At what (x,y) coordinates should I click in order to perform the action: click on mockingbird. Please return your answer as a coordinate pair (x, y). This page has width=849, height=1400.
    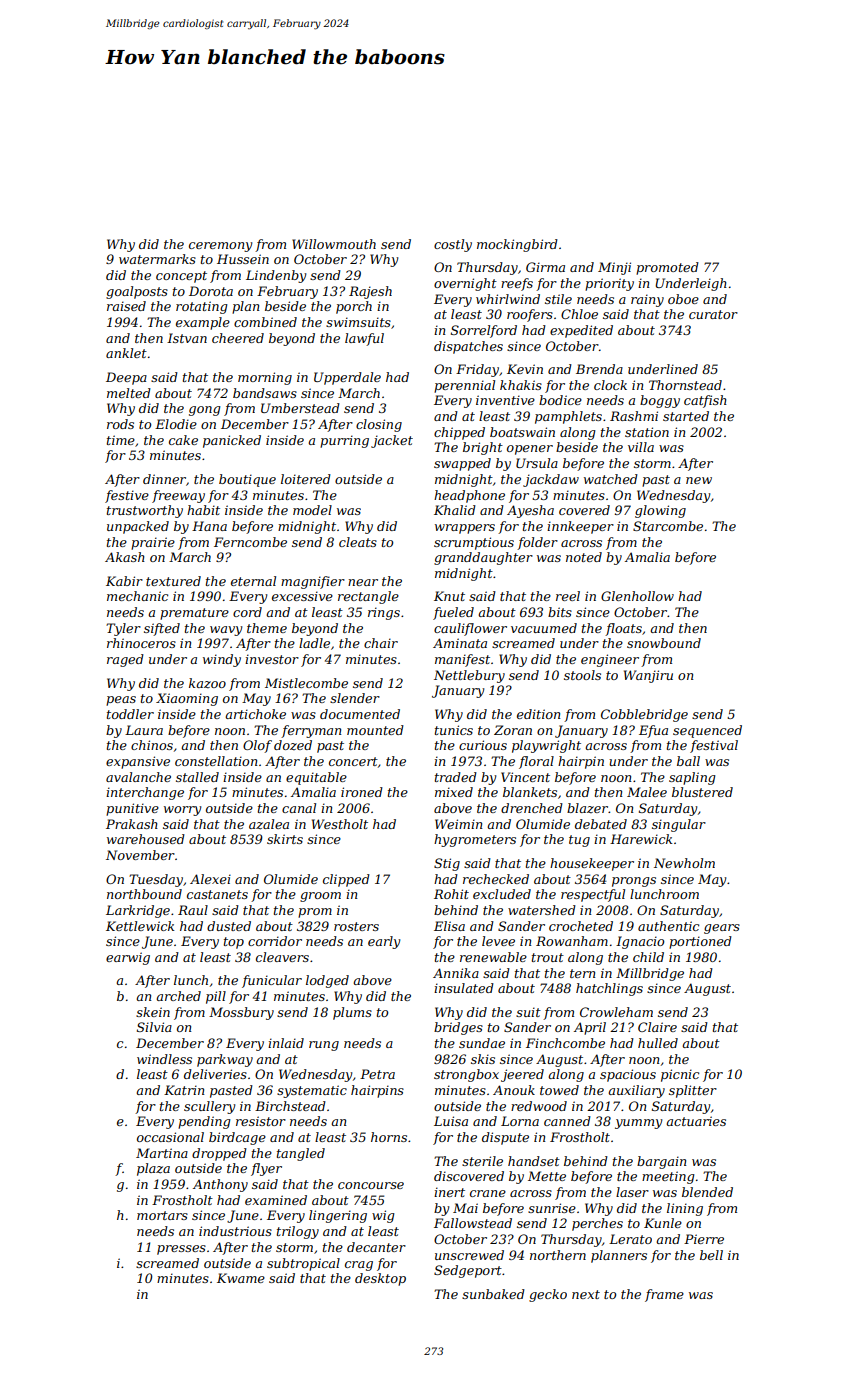
    Looking at the image, I should click on (517, 245).
